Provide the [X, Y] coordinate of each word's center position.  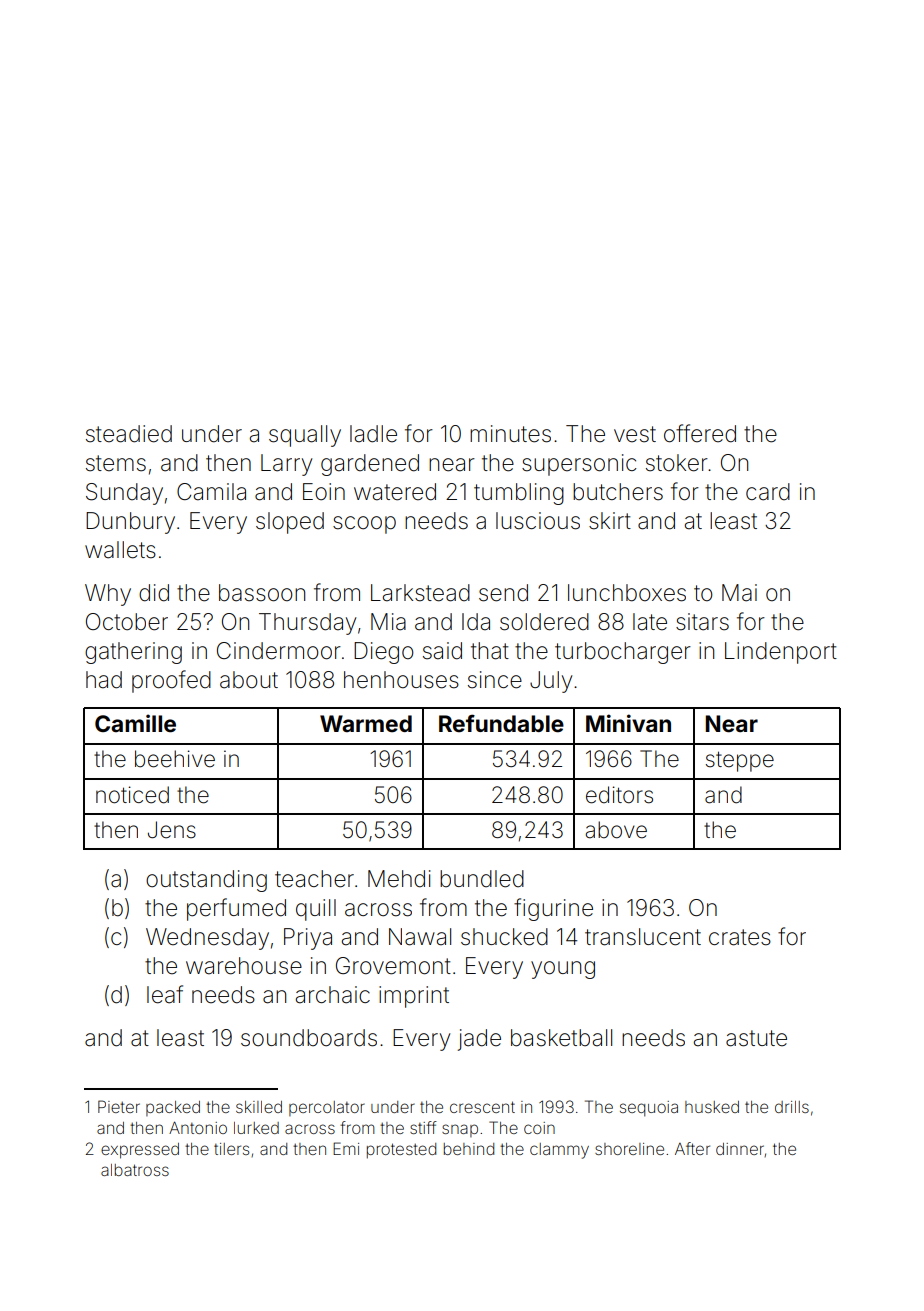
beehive [175, 759]
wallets [120, 550]
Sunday [124, 494]
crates [740, 937]
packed [173, 1108]
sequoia [649, 1109]
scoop [364, 525]
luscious [538, 521]
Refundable [501, 723]
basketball [561, 1038]
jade [479, 1040]
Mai [739, 593]
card [768, 492]
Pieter [119, 1106]
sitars [702, 622]
